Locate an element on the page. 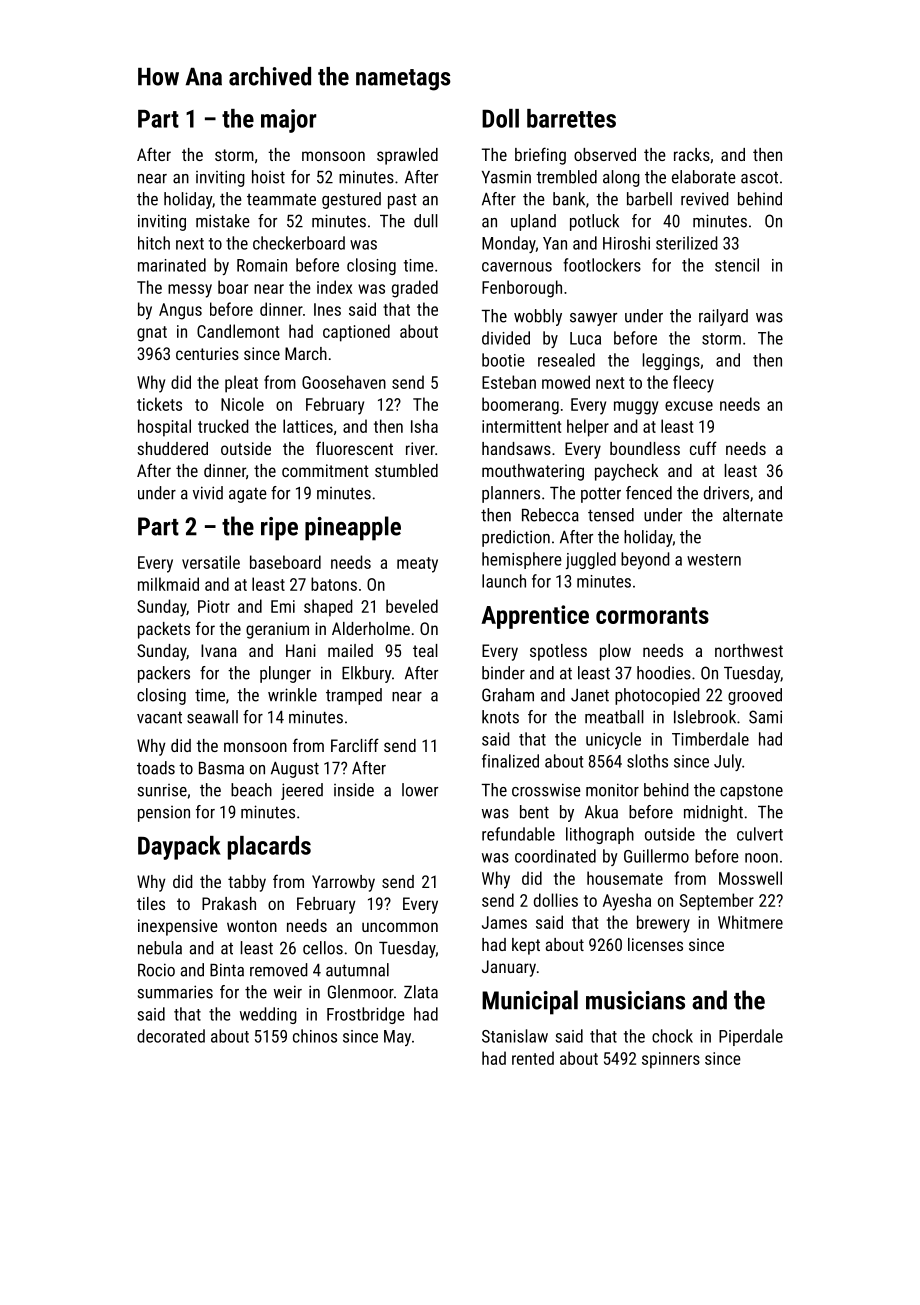 The image size is (920, 1305). spinners is located at coordinates (671, 1060).
